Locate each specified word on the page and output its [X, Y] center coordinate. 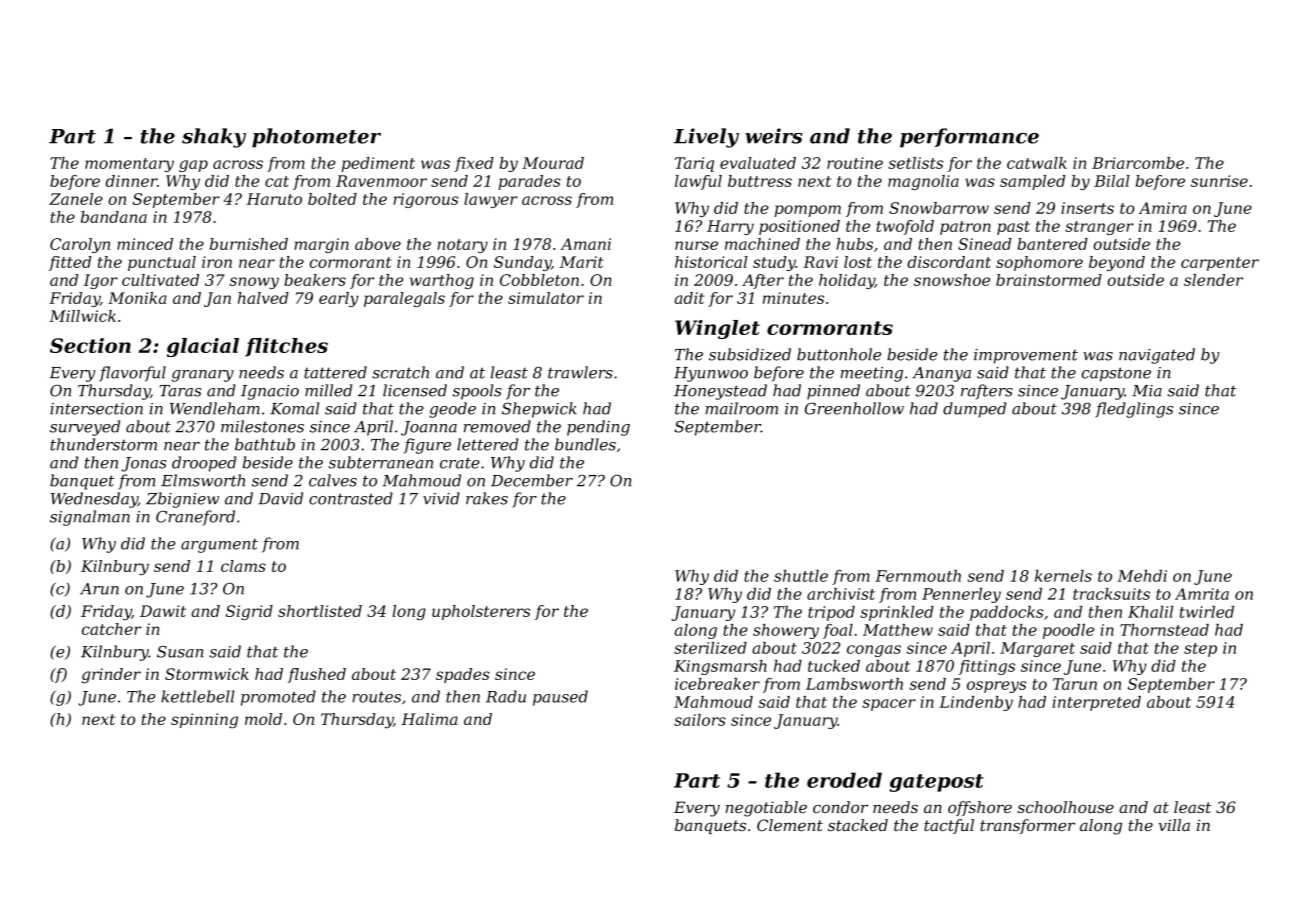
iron [217, 262]
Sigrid [249, 612]
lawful [698, 182]
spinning [204, 721]
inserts [1087, 208]
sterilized [710, 648]
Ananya [941, 374]
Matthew [898, 630]
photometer [316, 138]
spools [477, 392]
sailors [700, 720]
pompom [807, 211]
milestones [262, 426]
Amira [1163, 208]
